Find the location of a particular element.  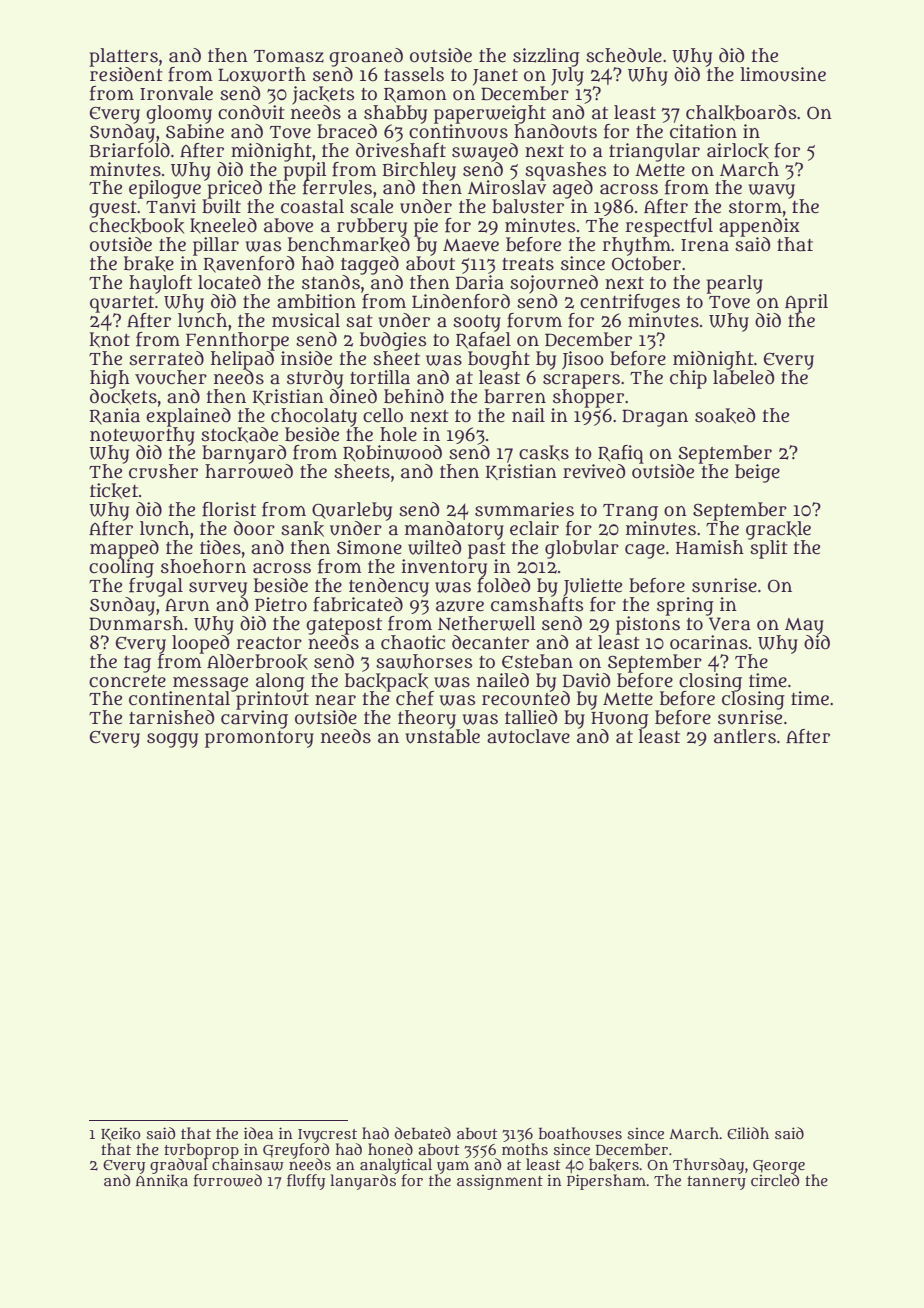

centrifuges is located at coordinates (630, 303).
